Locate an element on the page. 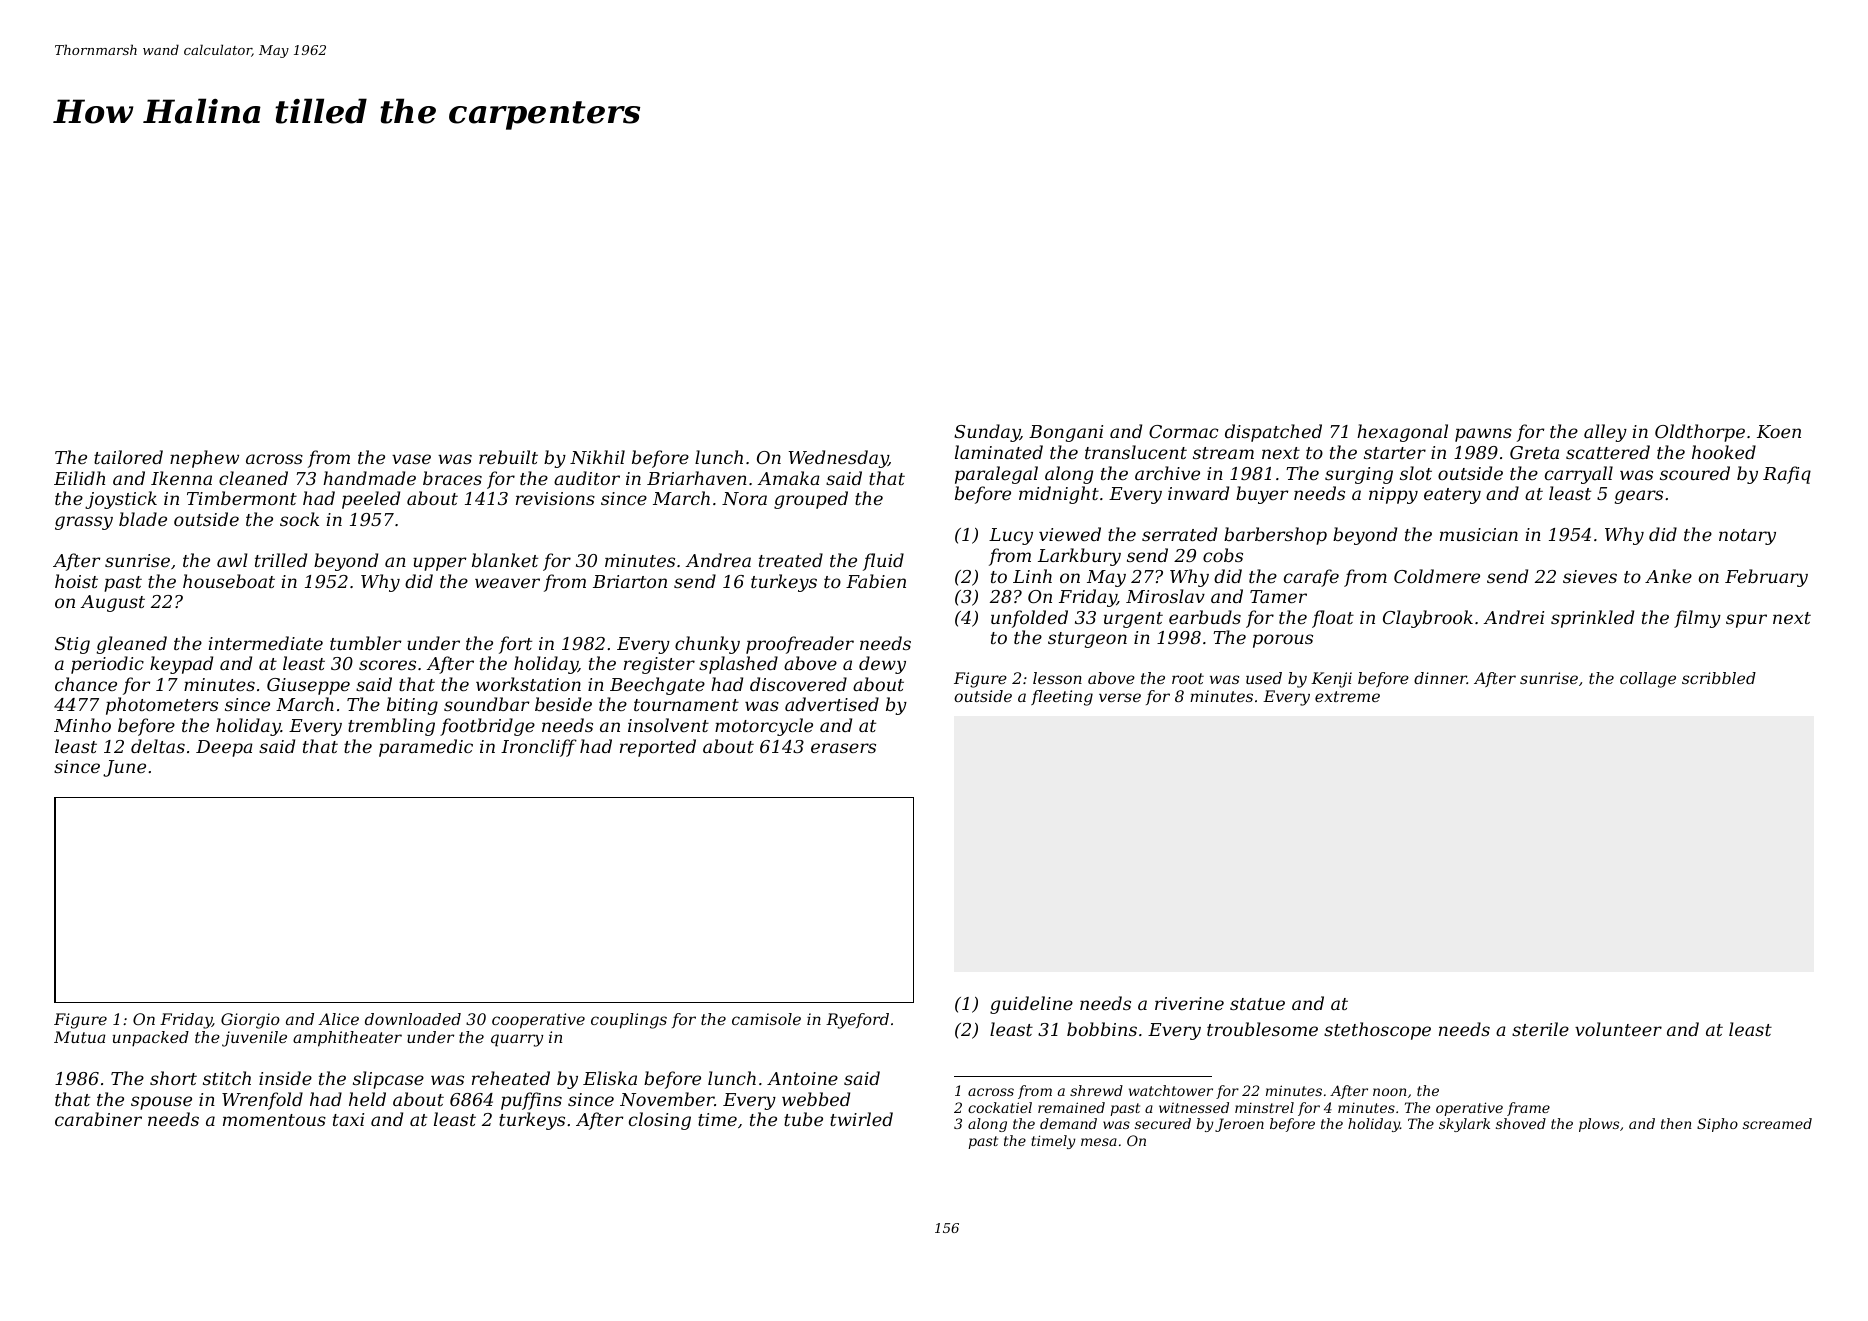 This document has height=1321, width=1868. Koen is located at coordinates (1779, 431).
